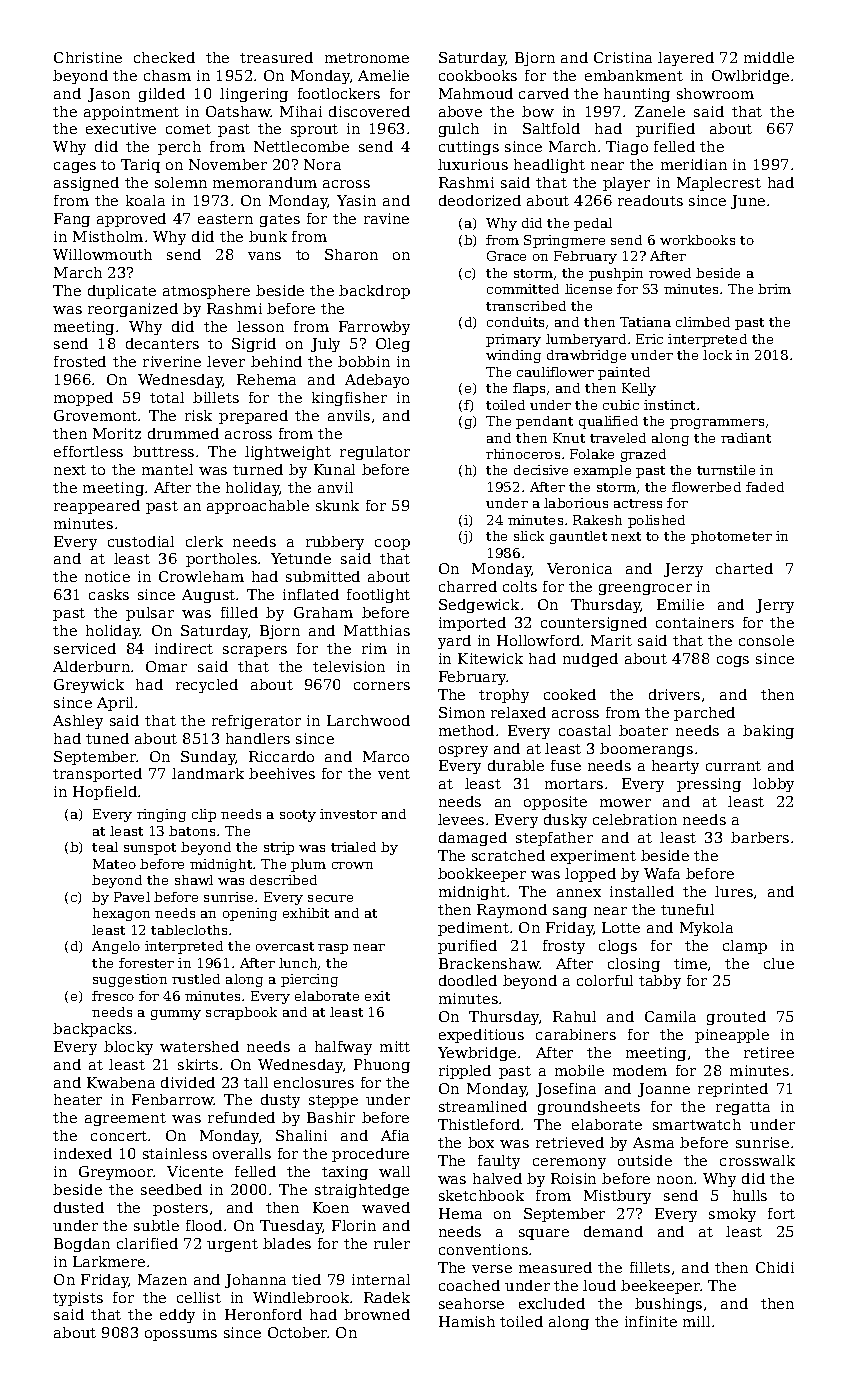  I want to click on carved, so click(544, 93).
